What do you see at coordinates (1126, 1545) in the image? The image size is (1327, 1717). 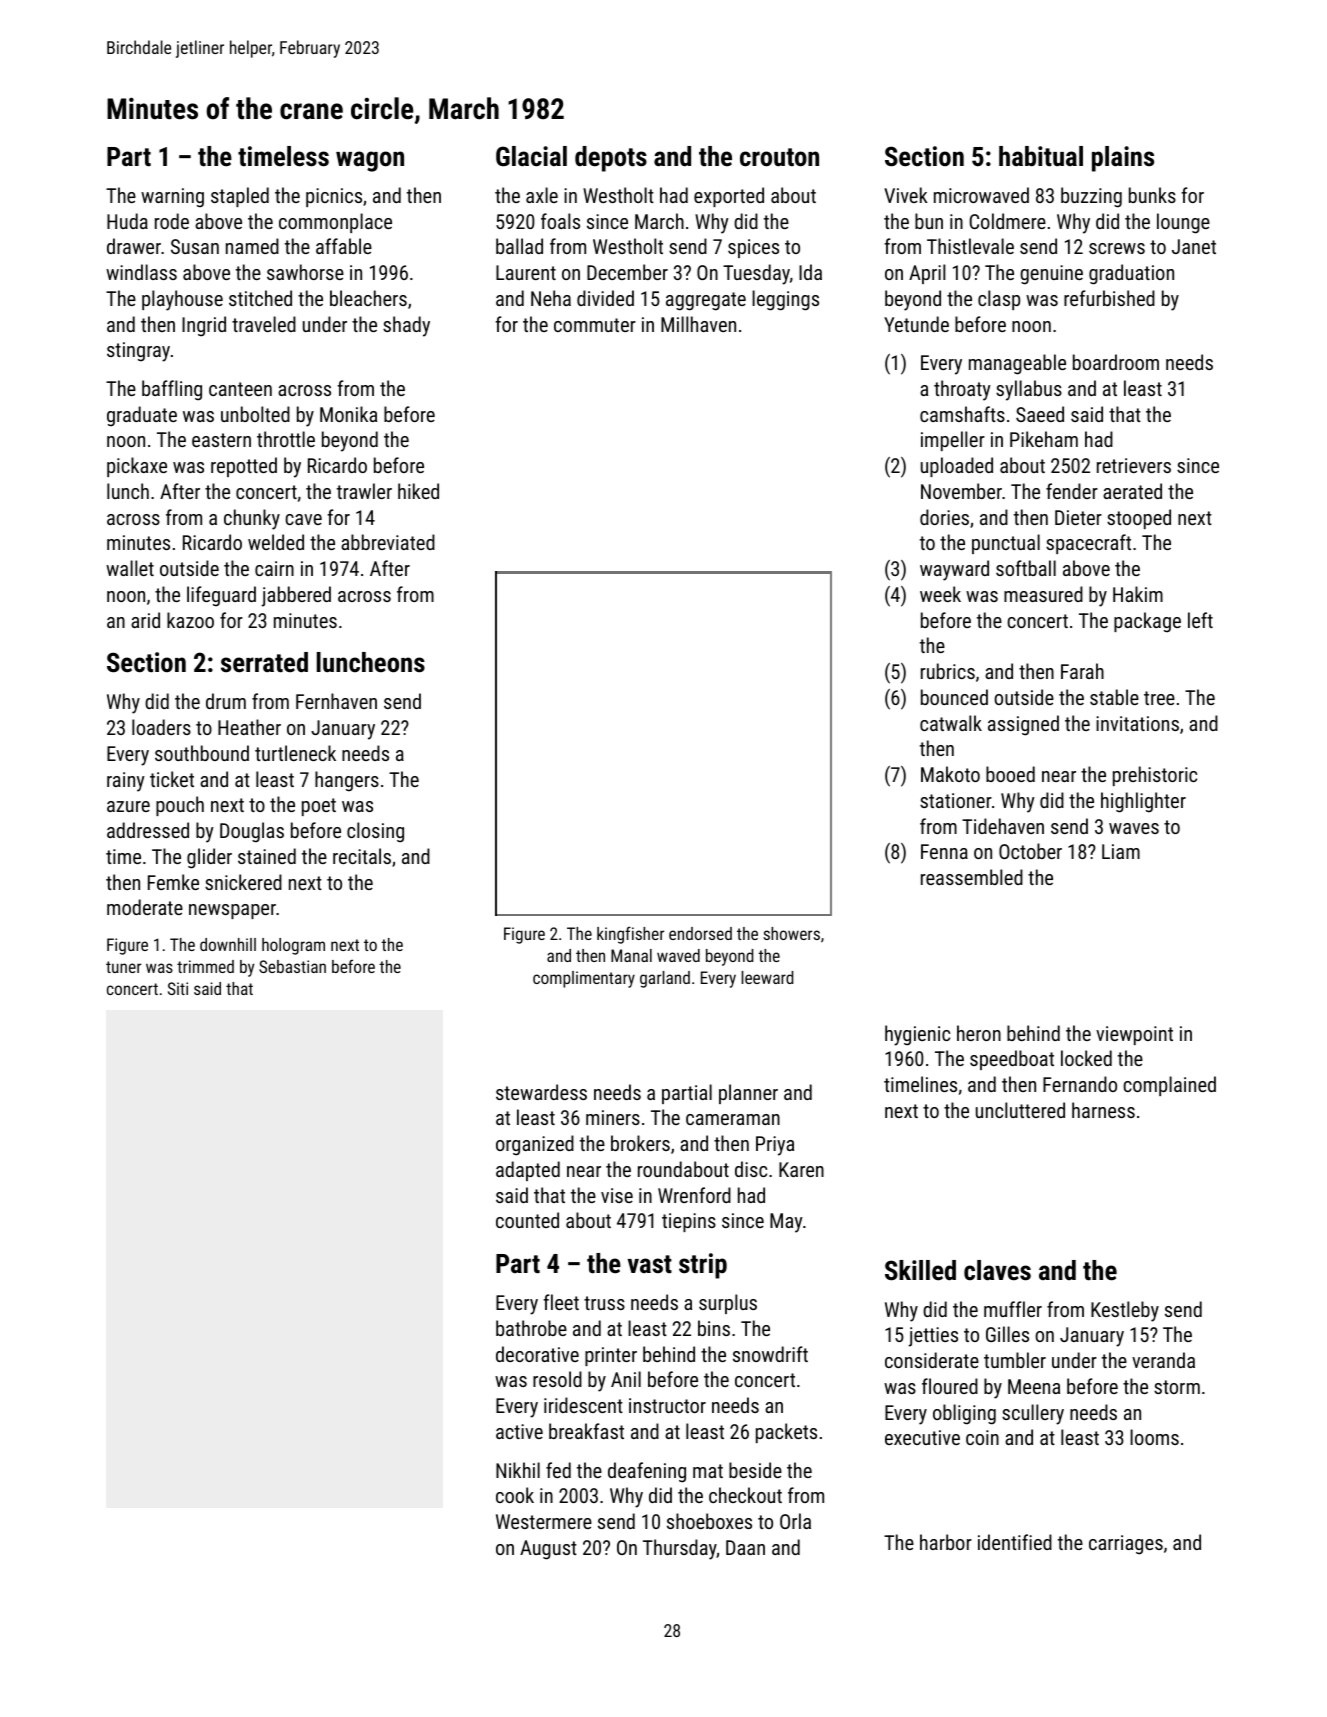 I see `carriages` at bounding box center [1126, 1545].
